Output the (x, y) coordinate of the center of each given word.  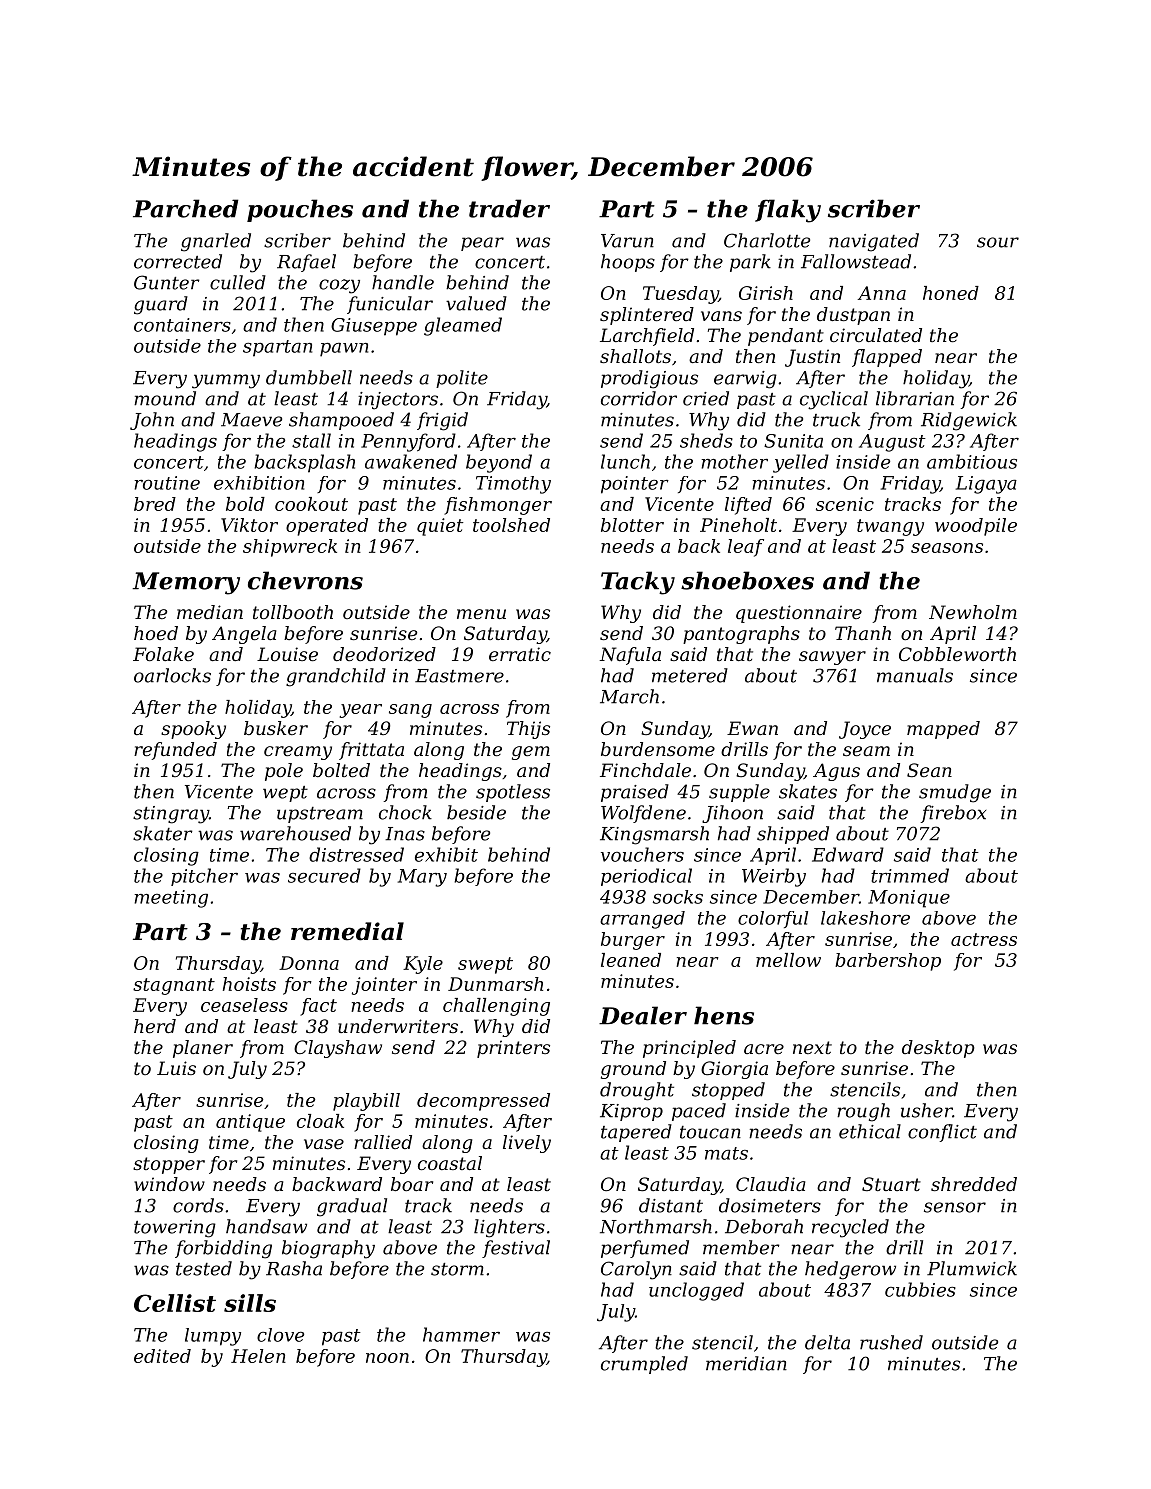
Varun (627, 241)
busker (276, 728)
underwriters (398, 1026)
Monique (909, 899)
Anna (882, 293)
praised (635, 793)
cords (198, 1205)
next (812, 1047)
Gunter (167, 282)
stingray (171, 815)
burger (633, 941)
